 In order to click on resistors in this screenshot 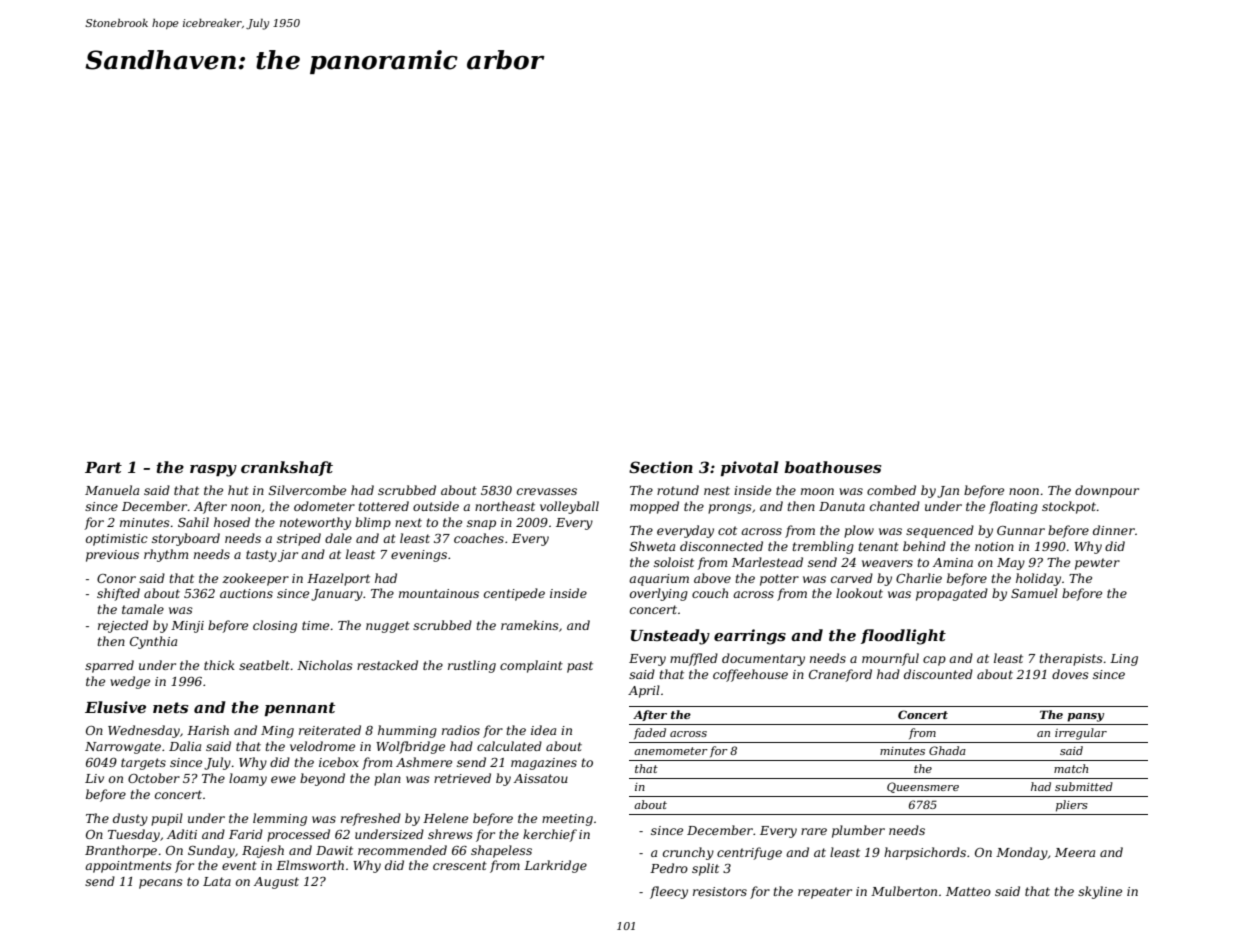, I will do `click(720, 891)`.
